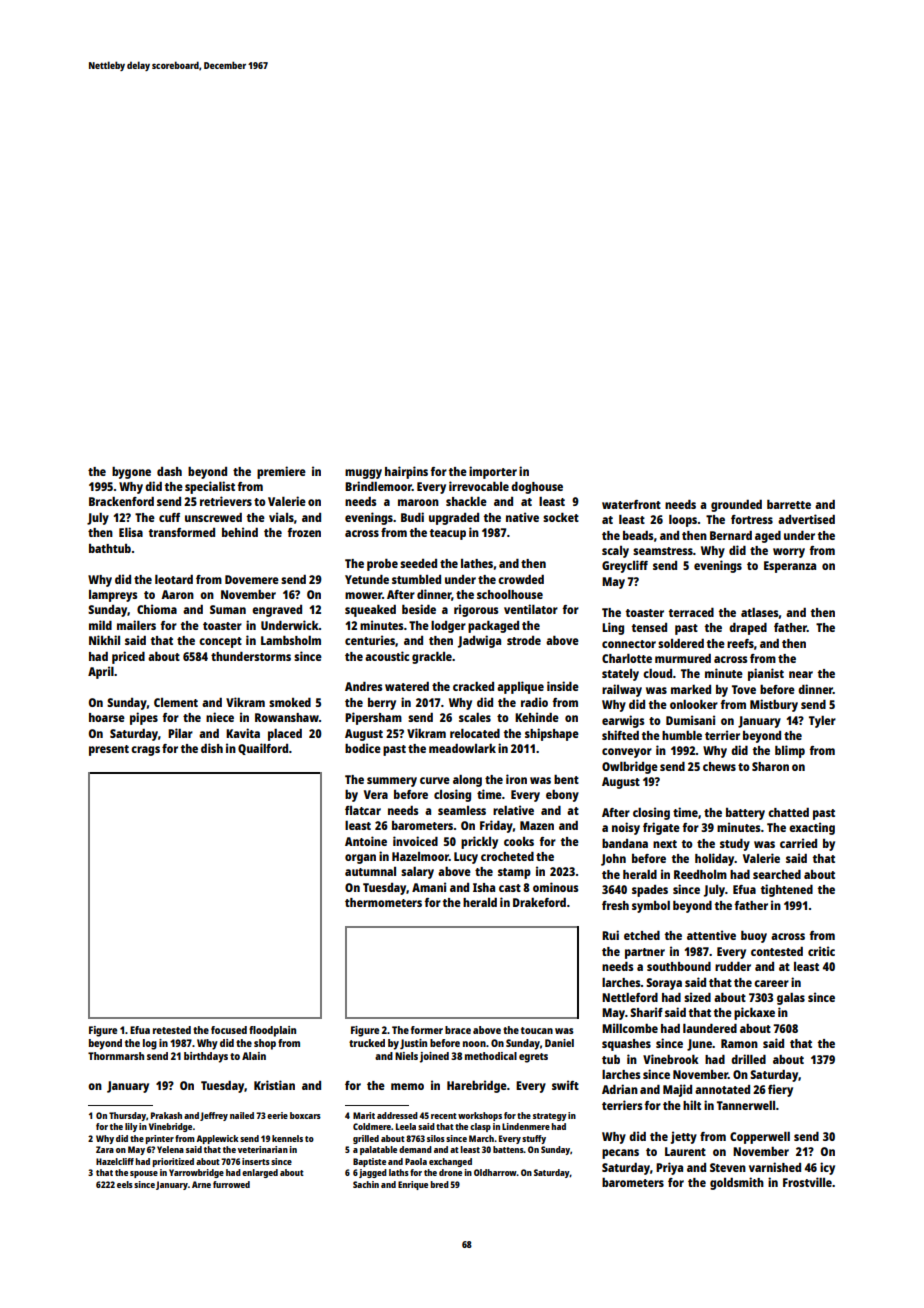 This page has height=1308, width=924. What do you see at coordinates (169, 471) in the page?
I see `dash` at bounding box center [169, 471].
